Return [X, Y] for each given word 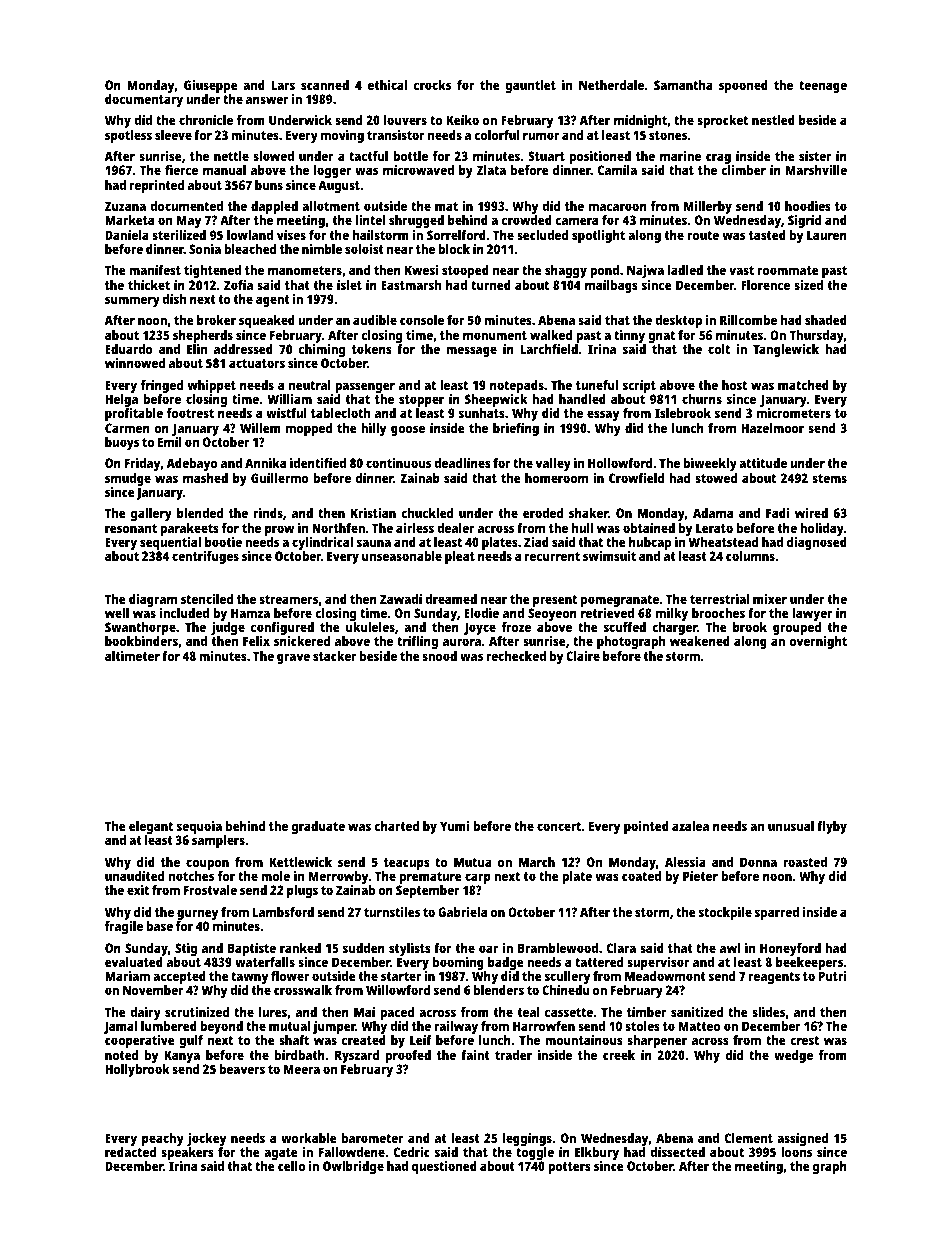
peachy [163, 1139]
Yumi [455, 826]
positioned [600, 157]
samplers [218, 841]
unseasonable [402, 556]
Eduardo [129, 349]
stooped [465, 271]
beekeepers [809, 963]
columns [750, 556]
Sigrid [804, 221]
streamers [288, 599]
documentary [144, 100]
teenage [823, 87]
